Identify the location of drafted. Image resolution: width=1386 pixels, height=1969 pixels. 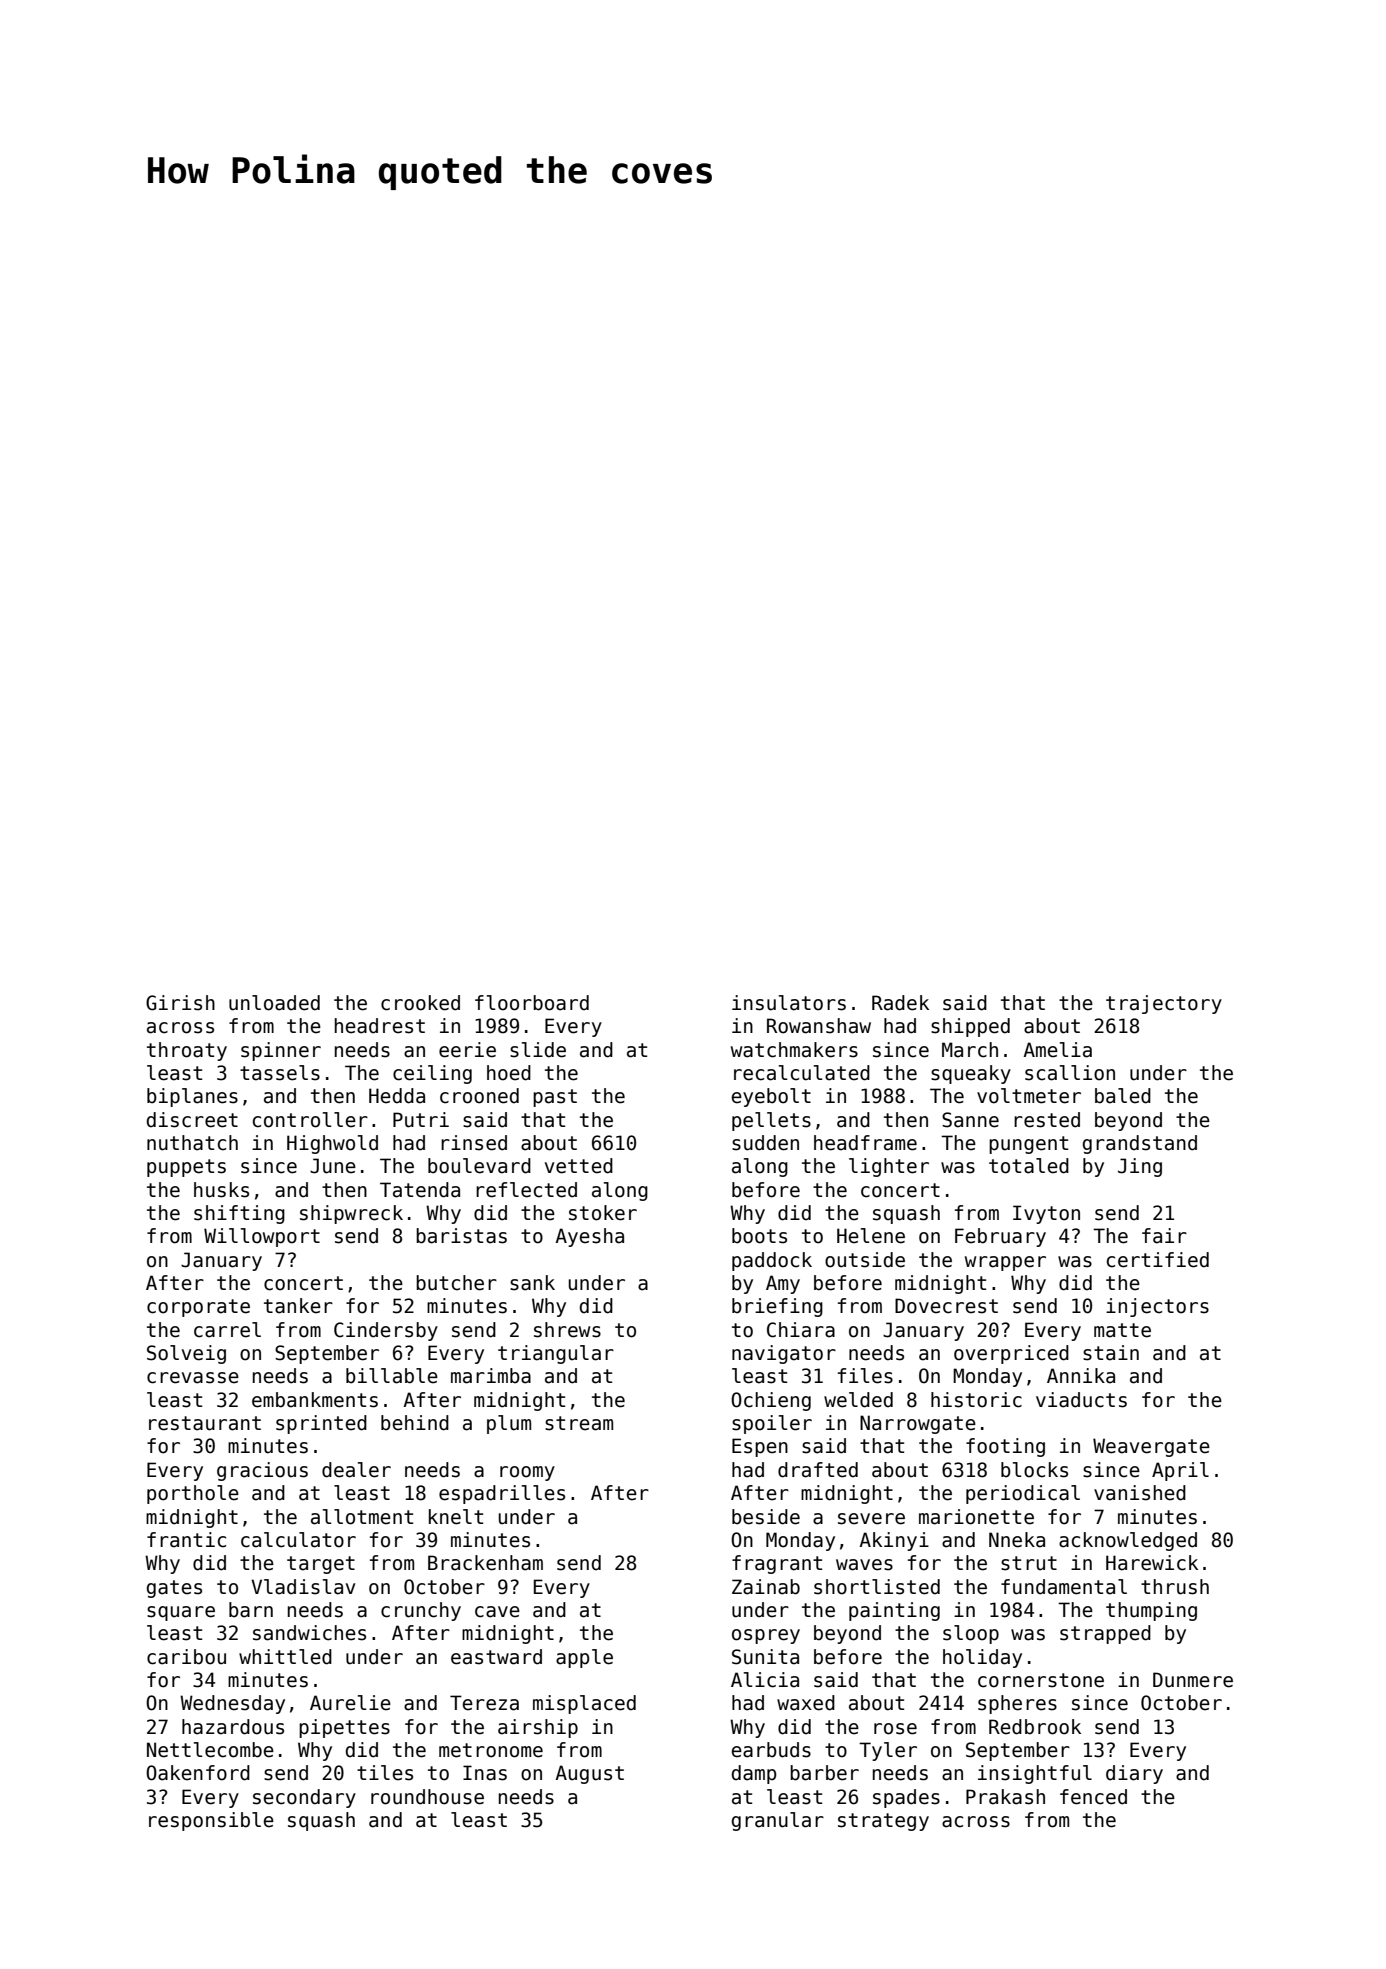
(818, 1470).
